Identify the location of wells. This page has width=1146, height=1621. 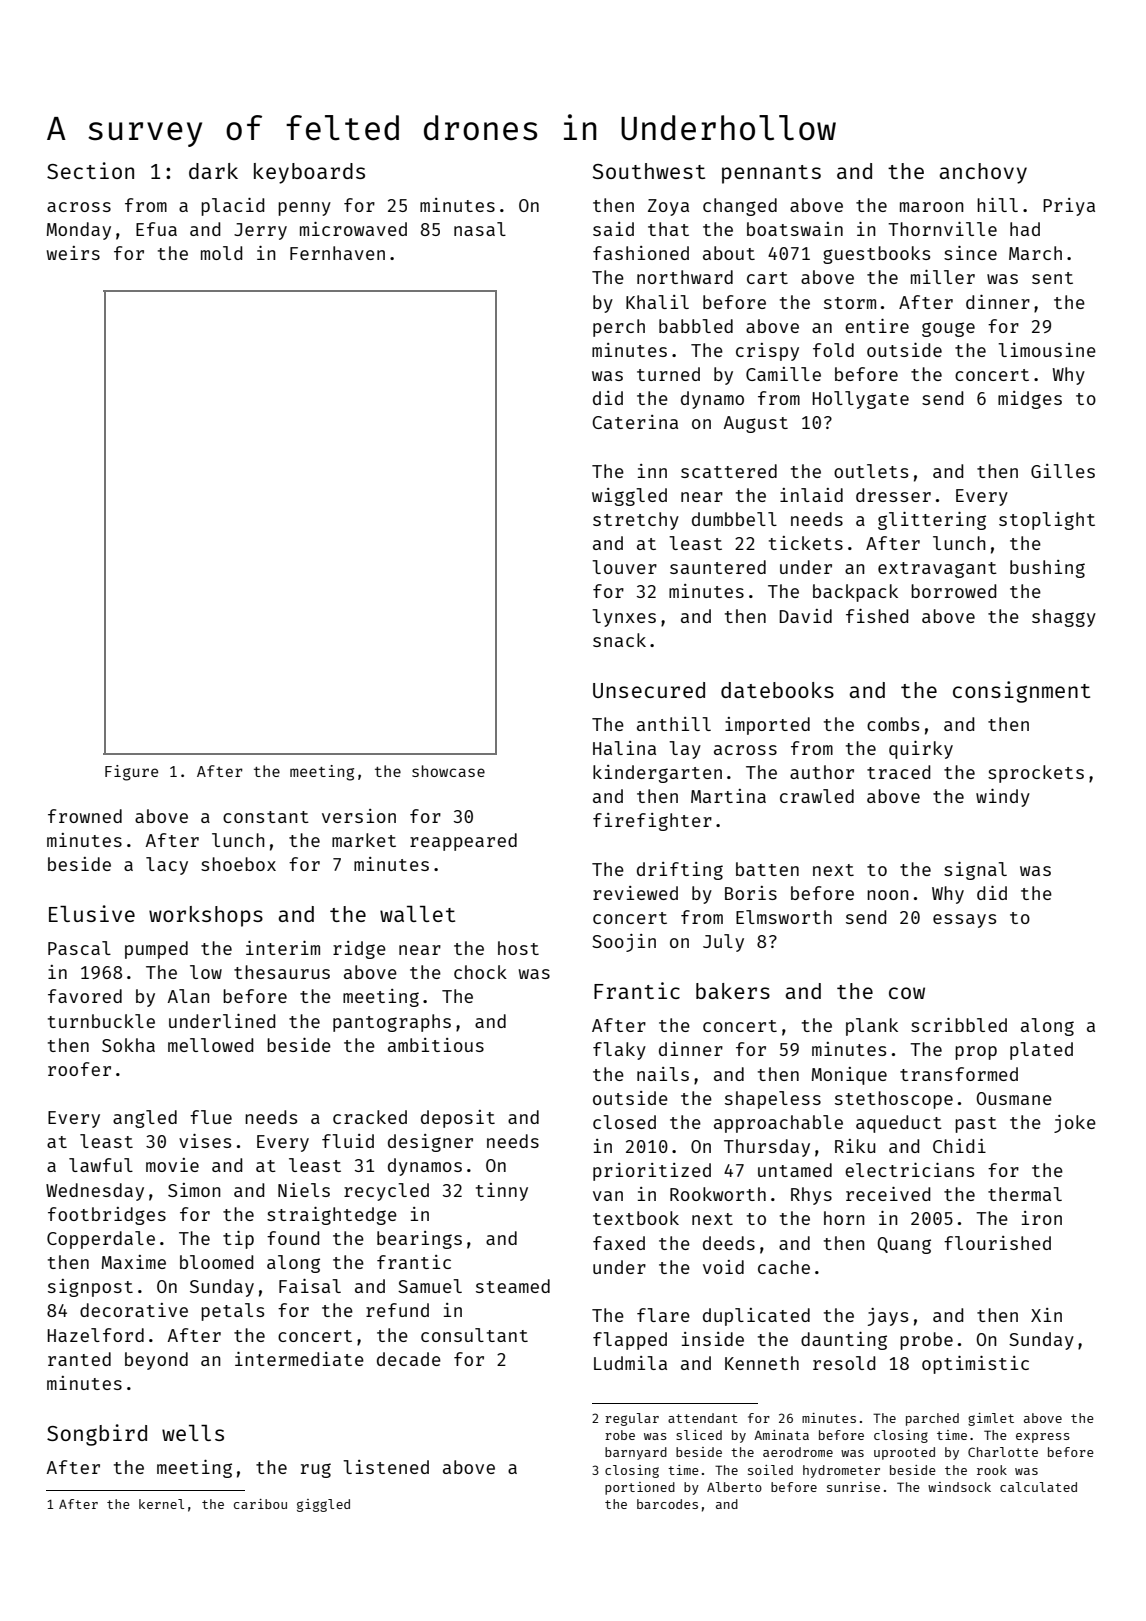
(193, 1433).
